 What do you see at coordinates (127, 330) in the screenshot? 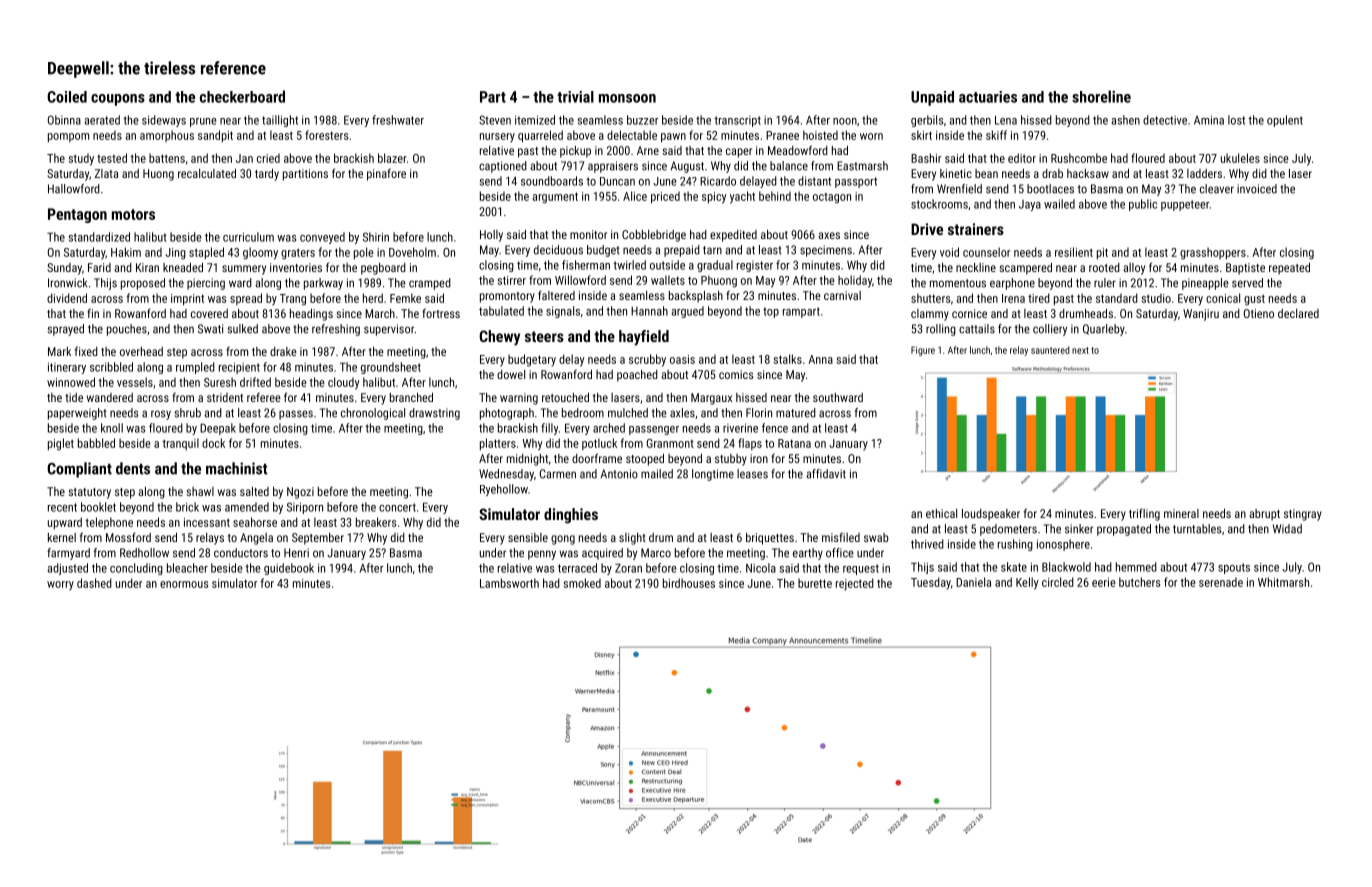
I see `pouches` at bounding box center [127, 330].
